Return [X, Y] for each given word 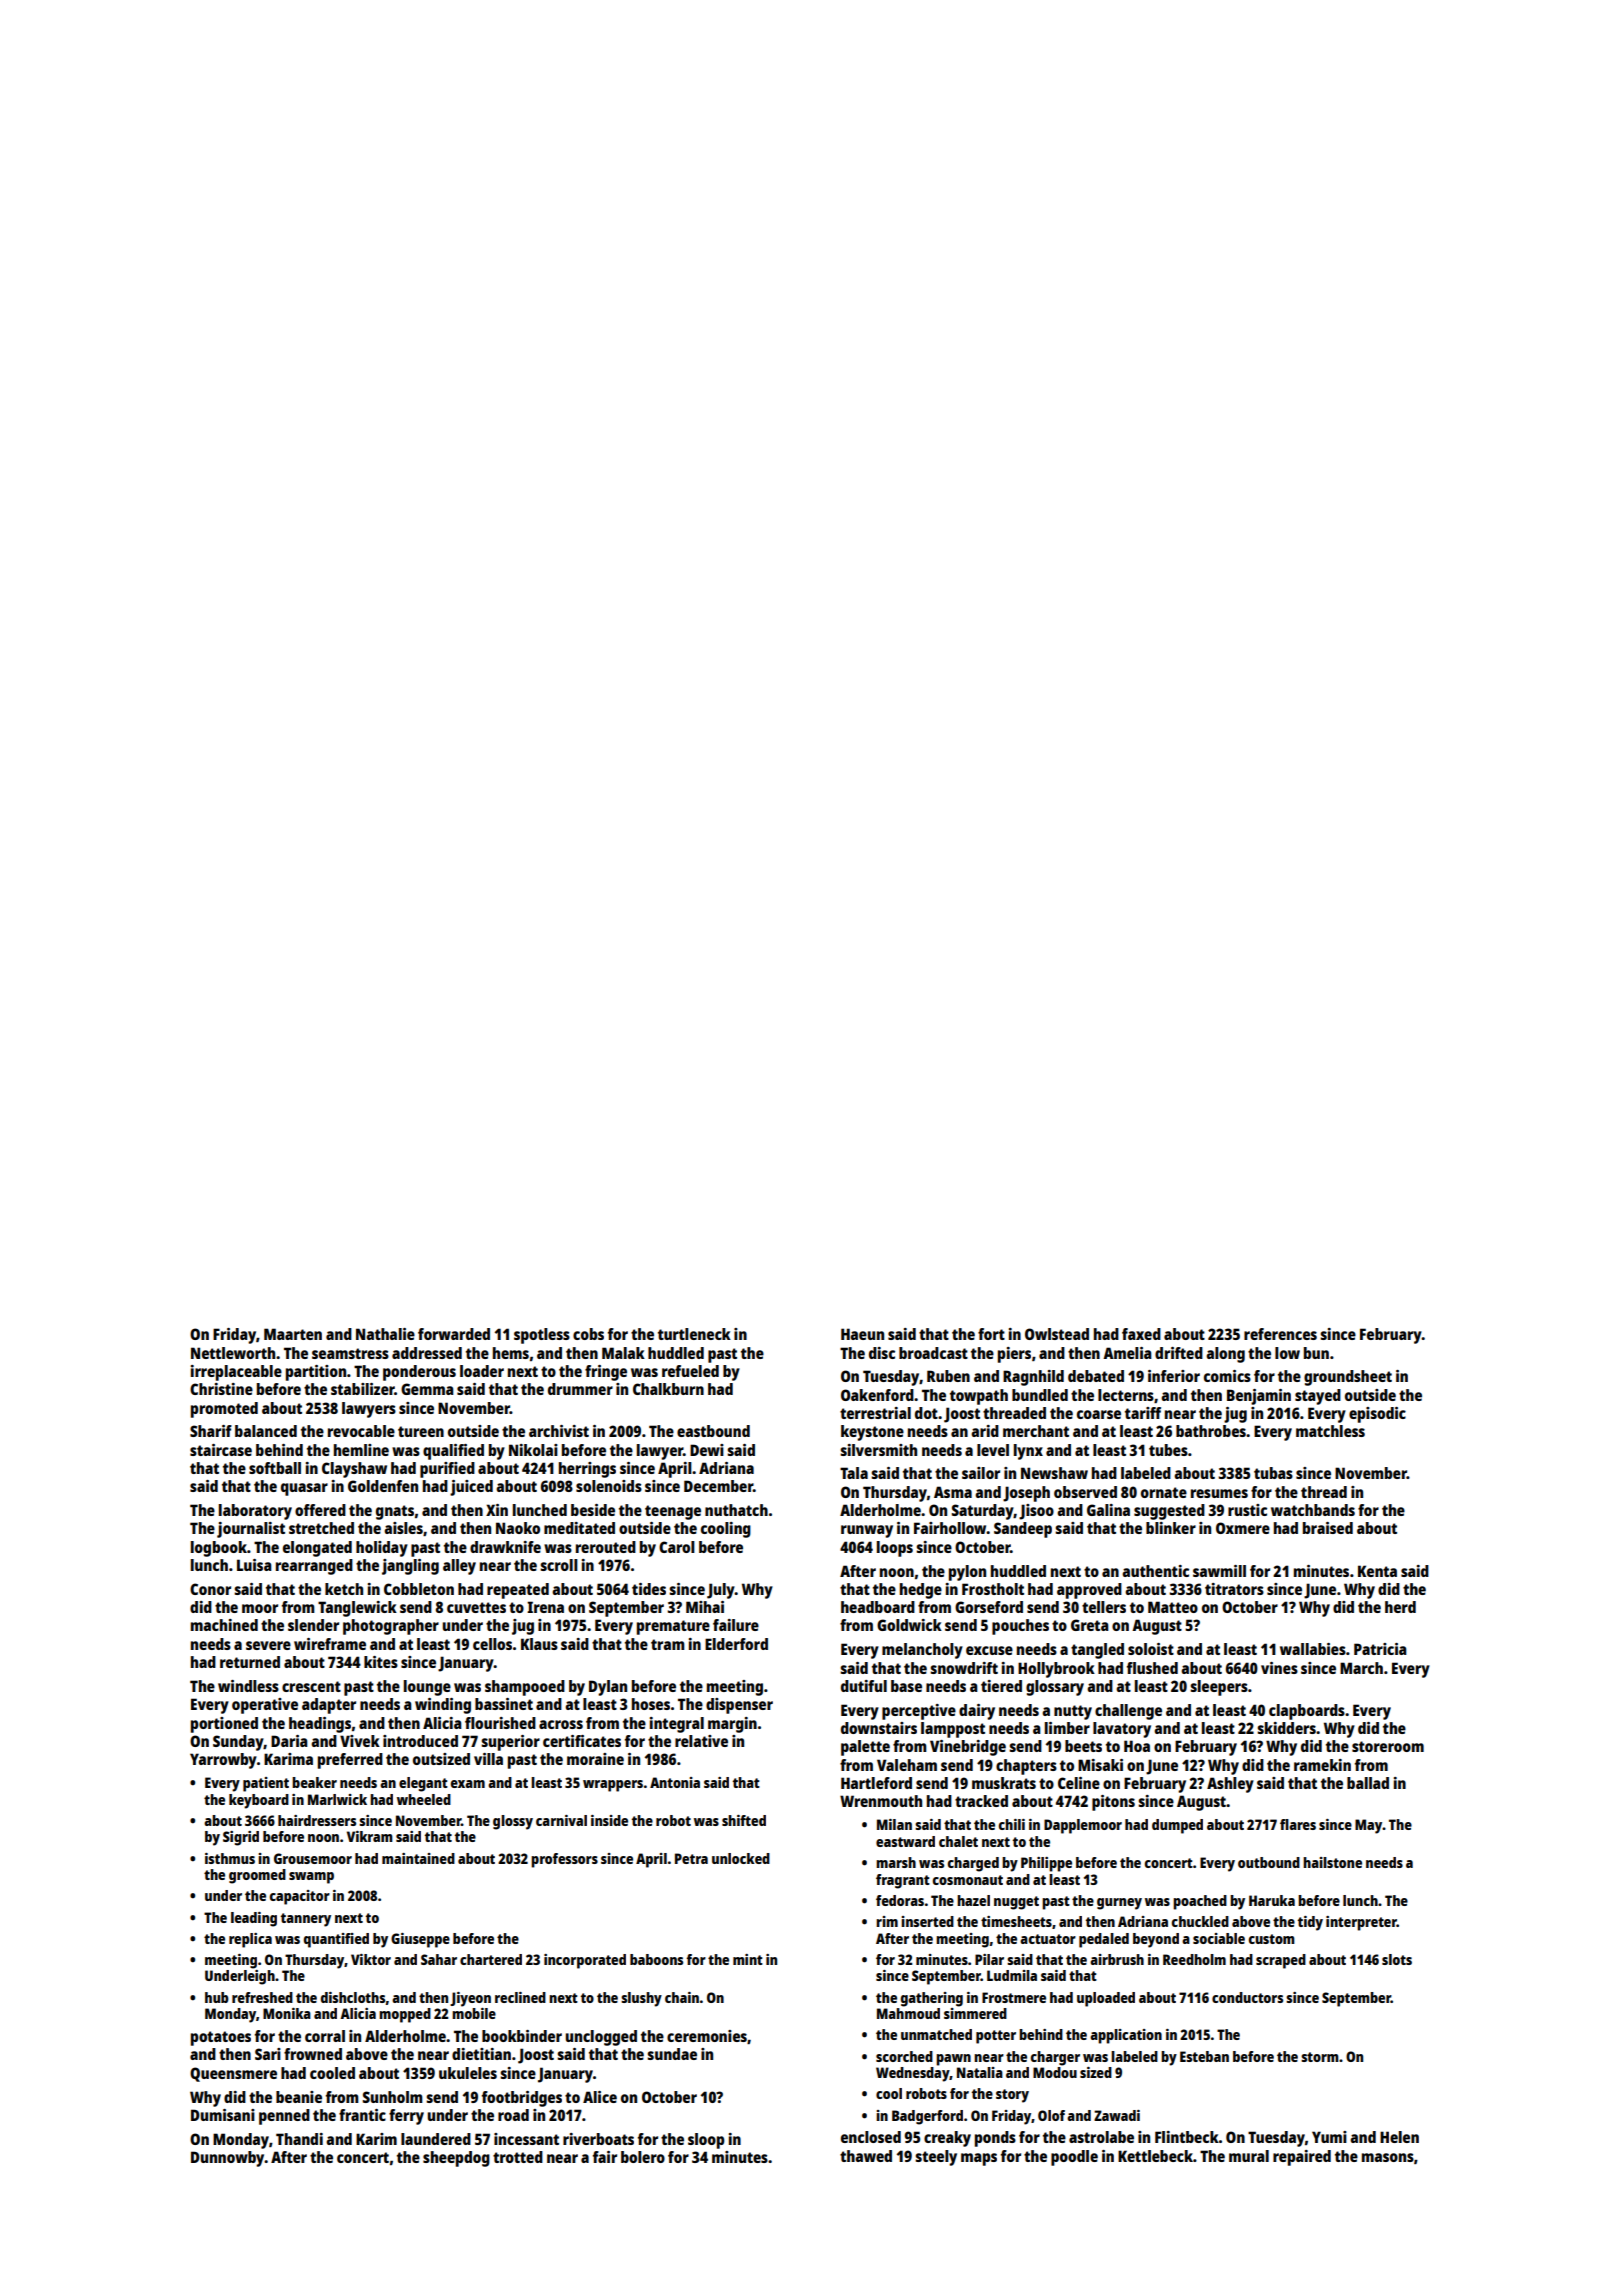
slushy [641, 1999]
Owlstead [1057, 1334]
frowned [313, 2054]
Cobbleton [419, 1589]
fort [991, 1334]
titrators [1234, 1589]
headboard [878, 1607]
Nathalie [385, 1334]
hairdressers [317, 1820]
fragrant [903, 1881]
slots [1397, 1959]
